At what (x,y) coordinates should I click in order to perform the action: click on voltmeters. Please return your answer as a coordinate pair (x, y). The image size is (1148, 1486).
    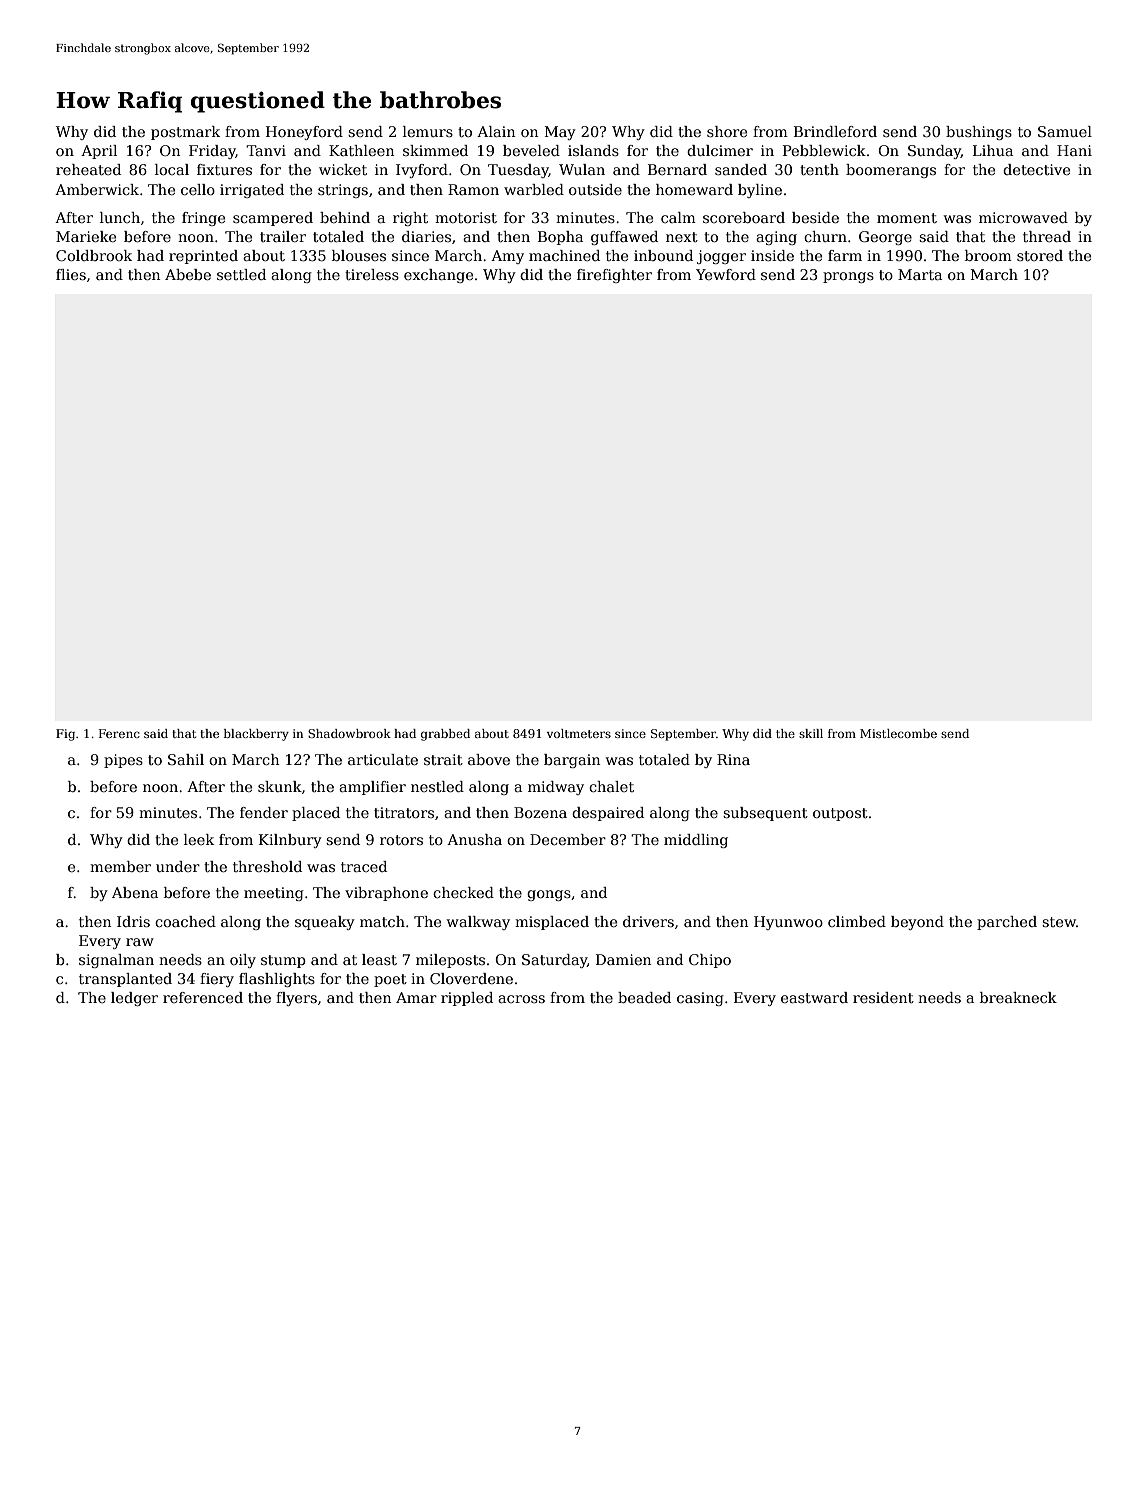
    Looking at the image, I should click on (579, 733).
